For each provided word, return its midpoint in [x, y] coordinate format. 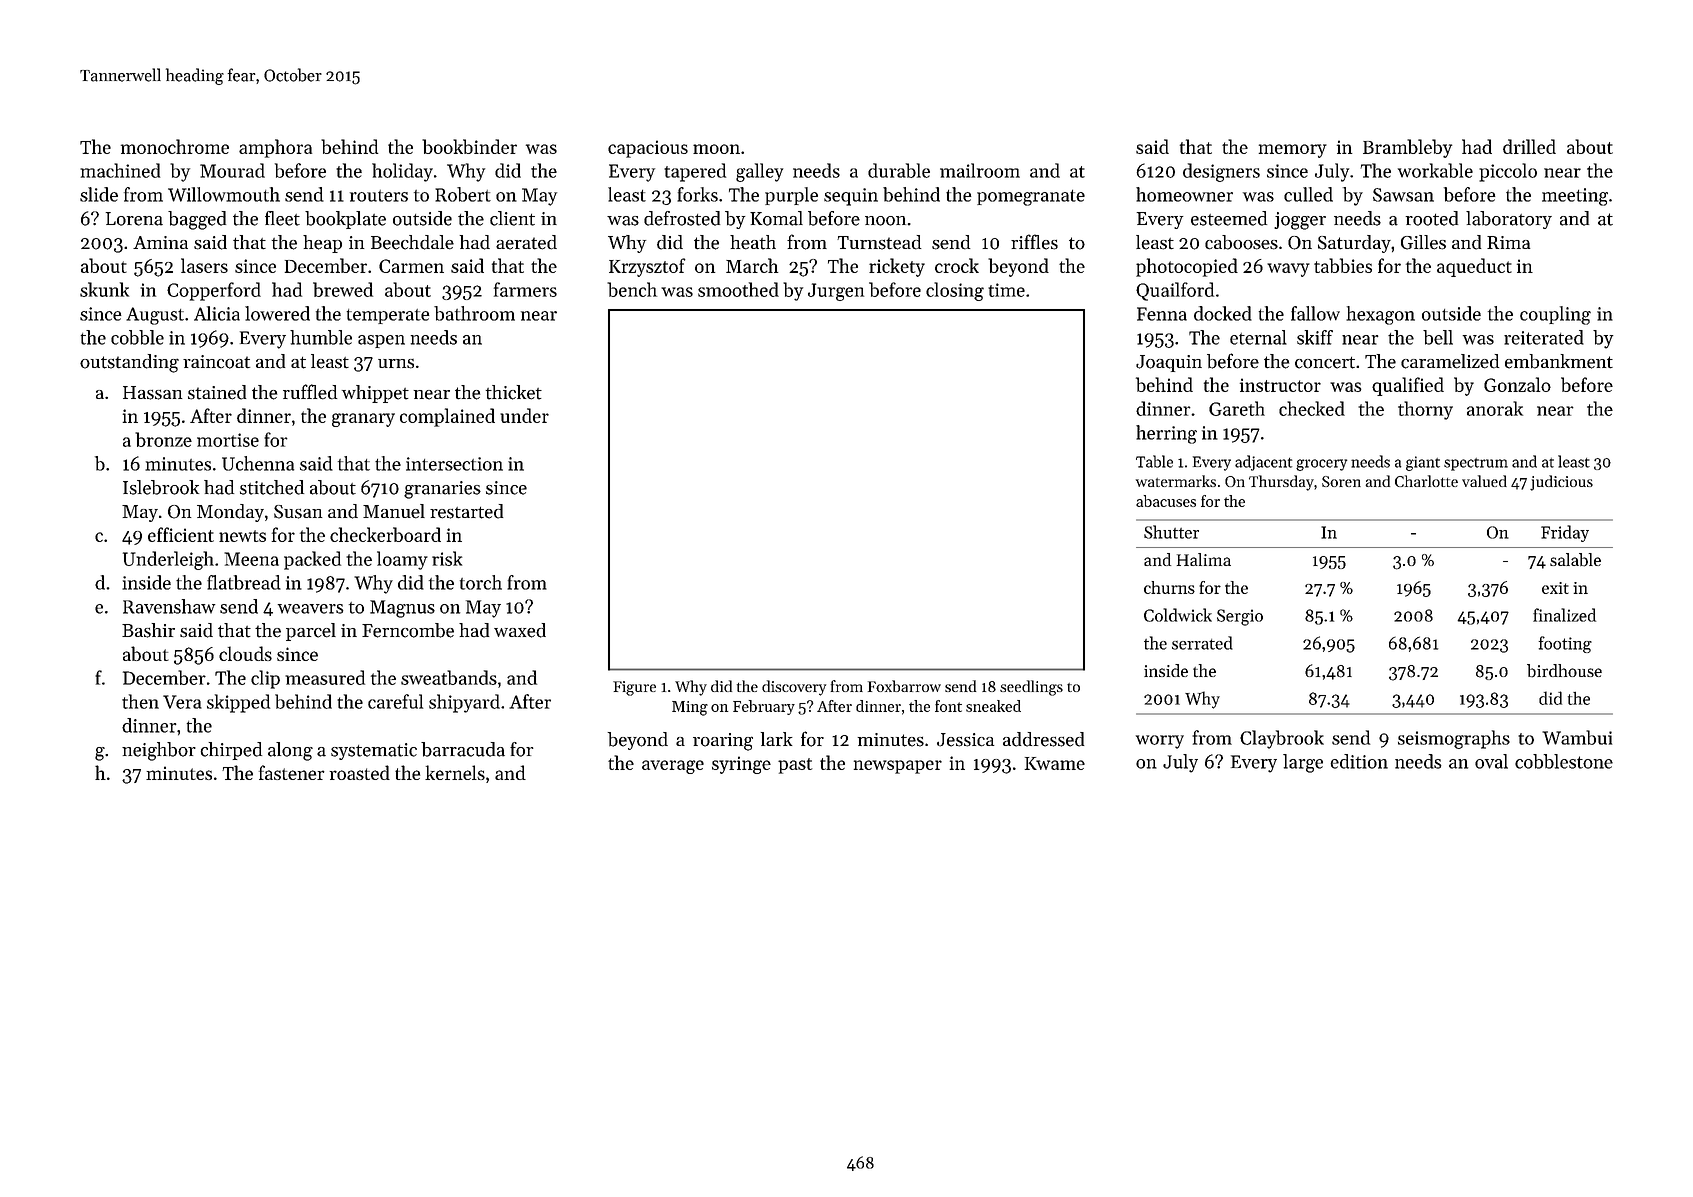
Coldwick [1178, 615]
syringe [741, 765]
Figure [634, 688]
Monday [230, 513]
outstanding [129, 363]
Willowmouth [224, 194]
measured [325, 677]
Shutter [1171, 532]
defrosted [682, 218]
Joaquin [1169, 363]
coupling [1555, 315]
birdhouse [1564, 671]
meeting [1575, 197]
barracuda [463, 749]
